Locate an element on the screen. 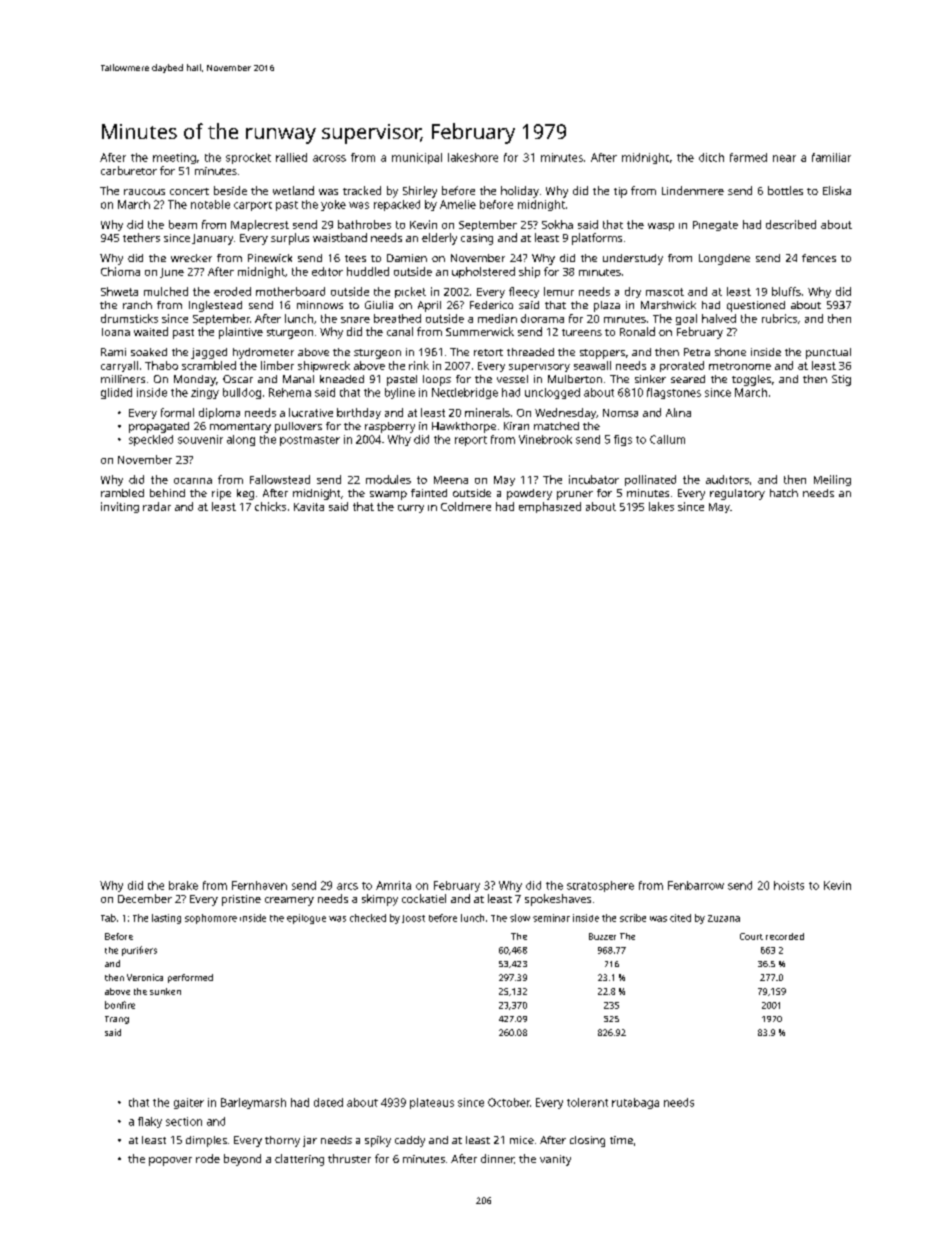 This screenshot has height=1233, width=952. toggles is located at coordinates (751, 380).
